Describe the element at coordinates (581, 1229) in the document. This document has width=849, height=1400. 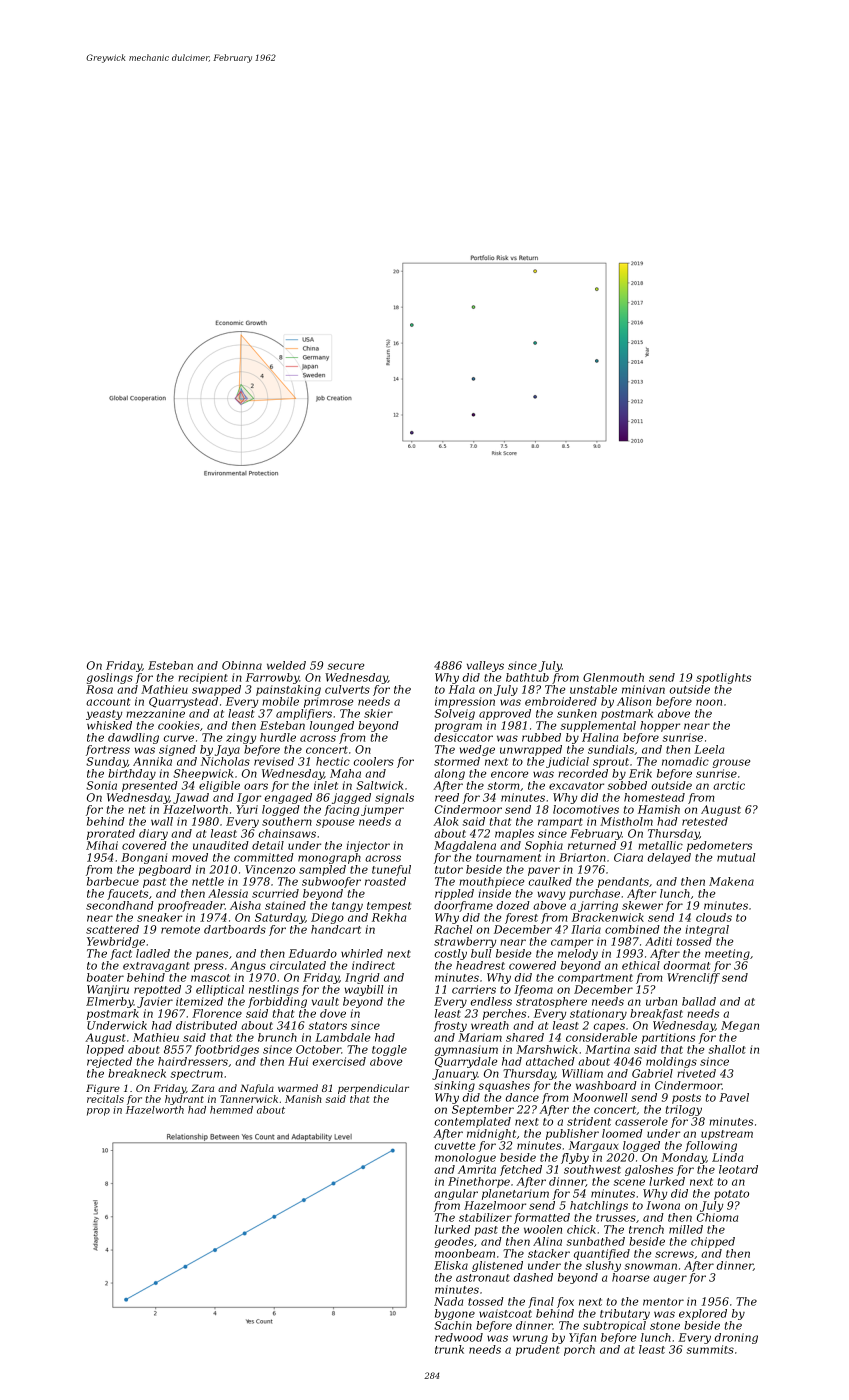
I see `chick` at that location.
